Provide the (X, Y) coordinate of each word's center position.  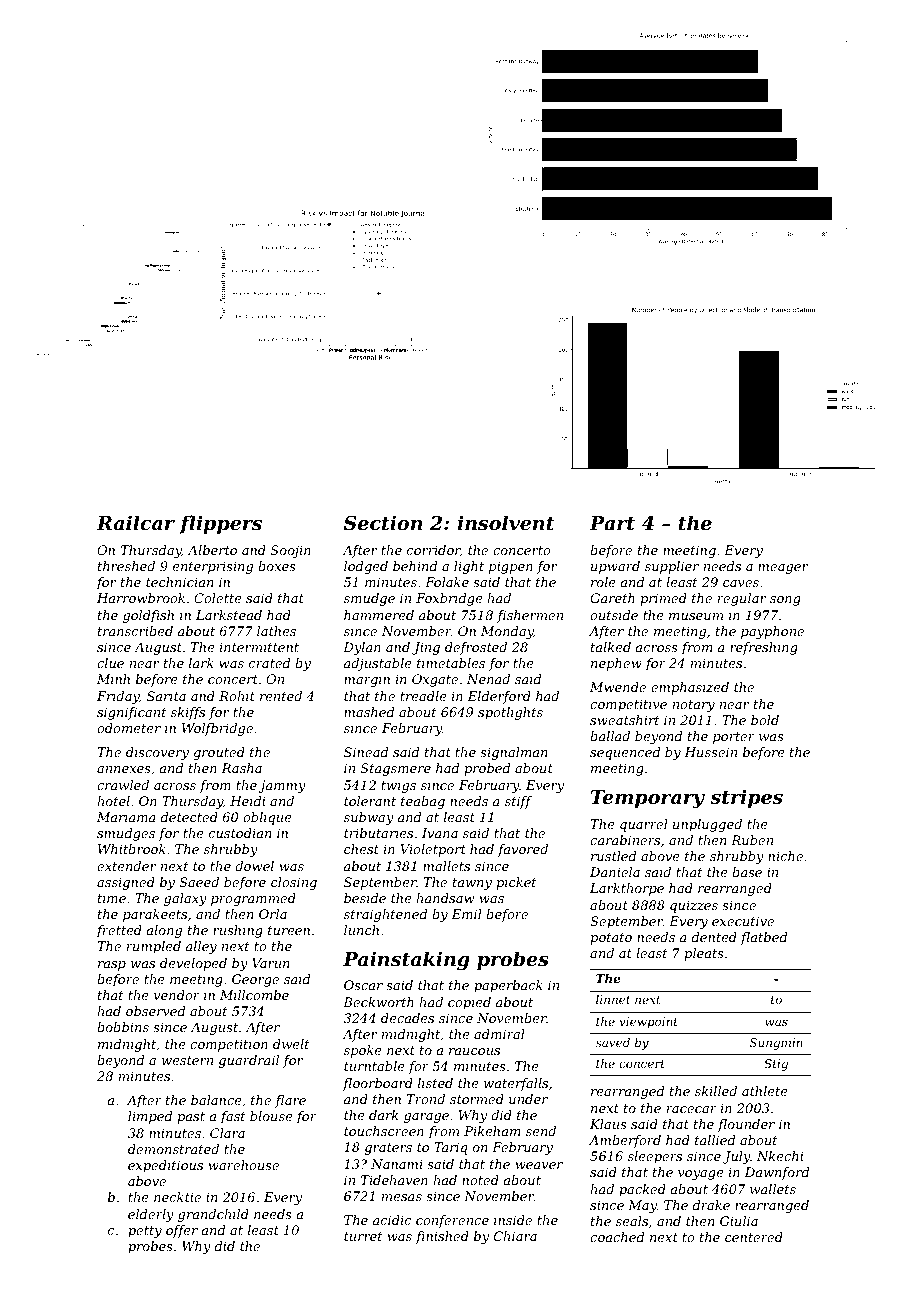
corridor (433, 550)
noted (480, 1180)
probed (487, 769)
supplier (672, 567)
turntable (374, 1066)
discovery (157, 753)
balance (216, 1100)
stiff (518, 802)
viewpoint (649, 1023)
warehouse (243, 1165)
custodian (240, 833)
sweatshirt (625, 720)
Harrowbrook (141, 598)
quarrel (644, 825)
